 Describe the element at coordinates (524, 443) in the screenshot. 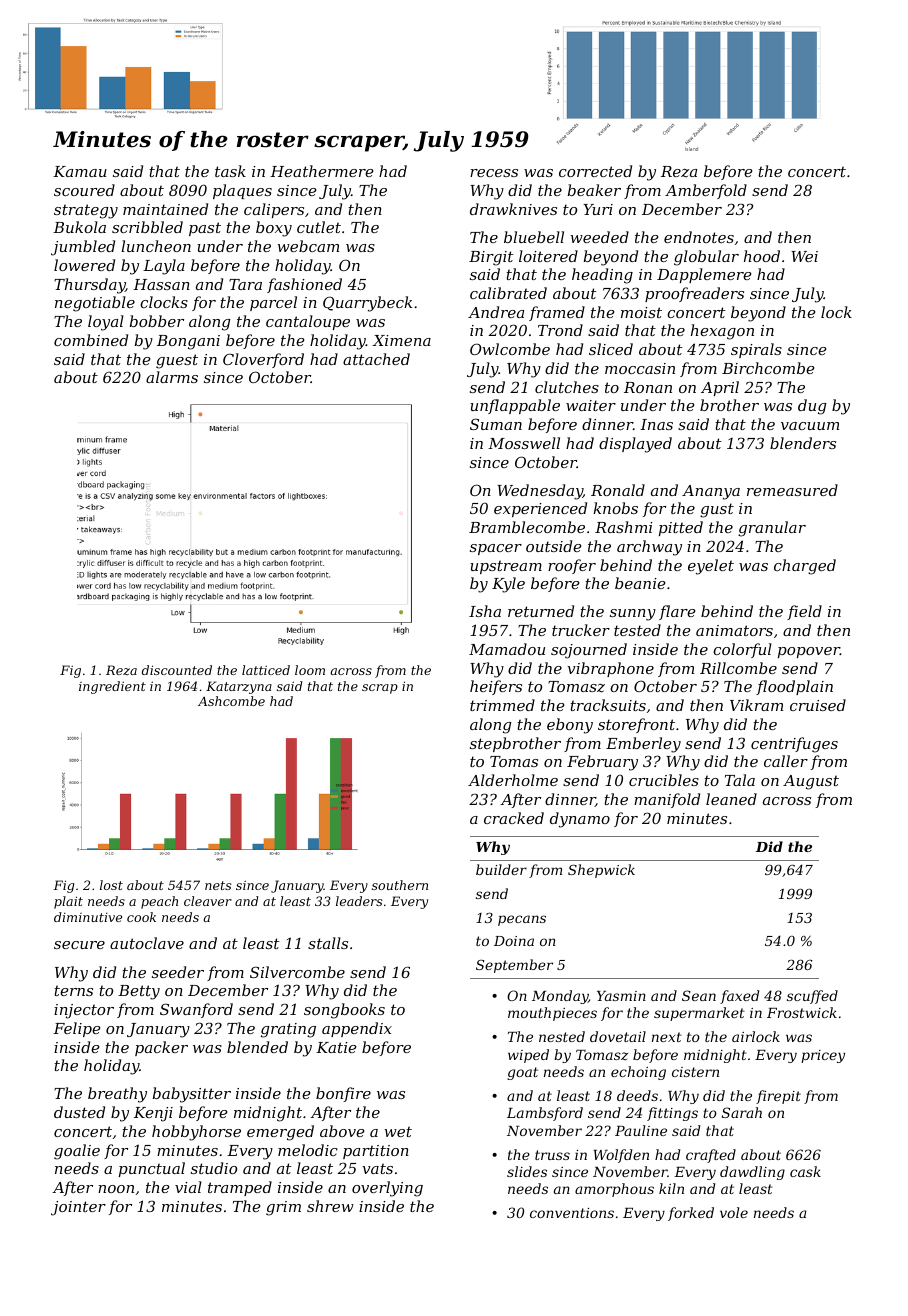

I see `Mosswell` at that location.
